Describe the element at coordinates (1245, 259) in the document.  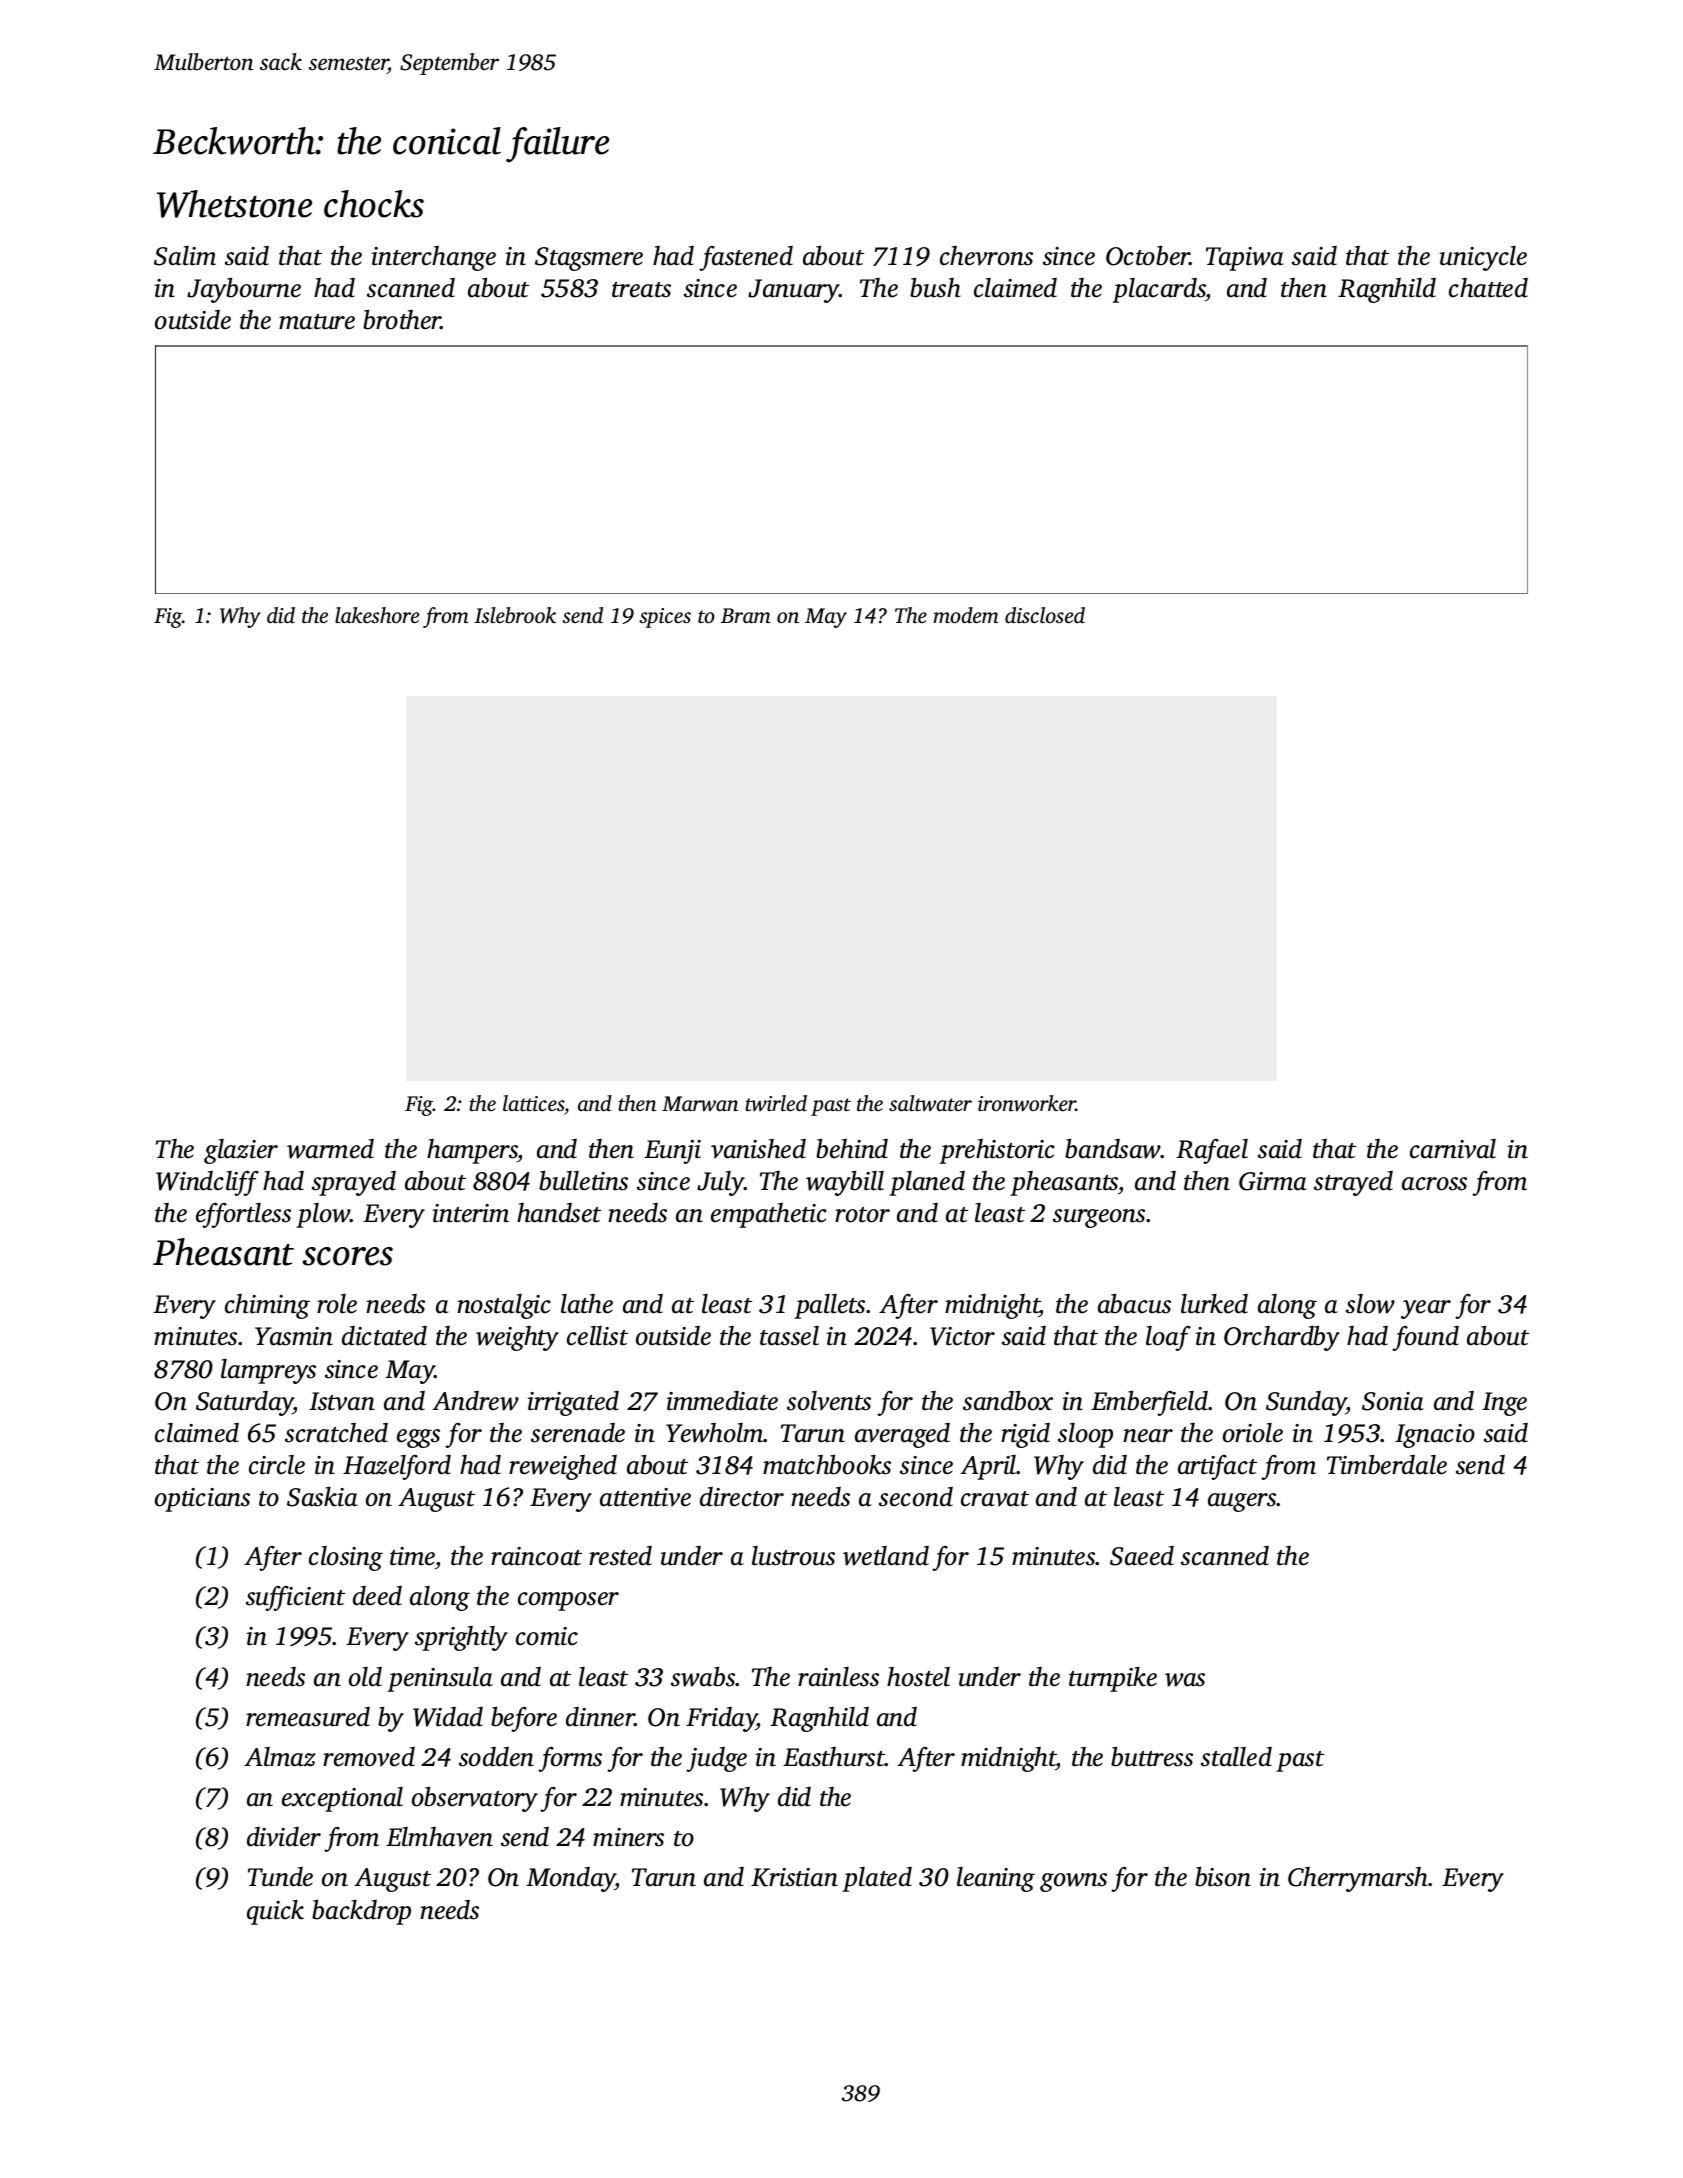
I see `Tapiwa` at that location.
